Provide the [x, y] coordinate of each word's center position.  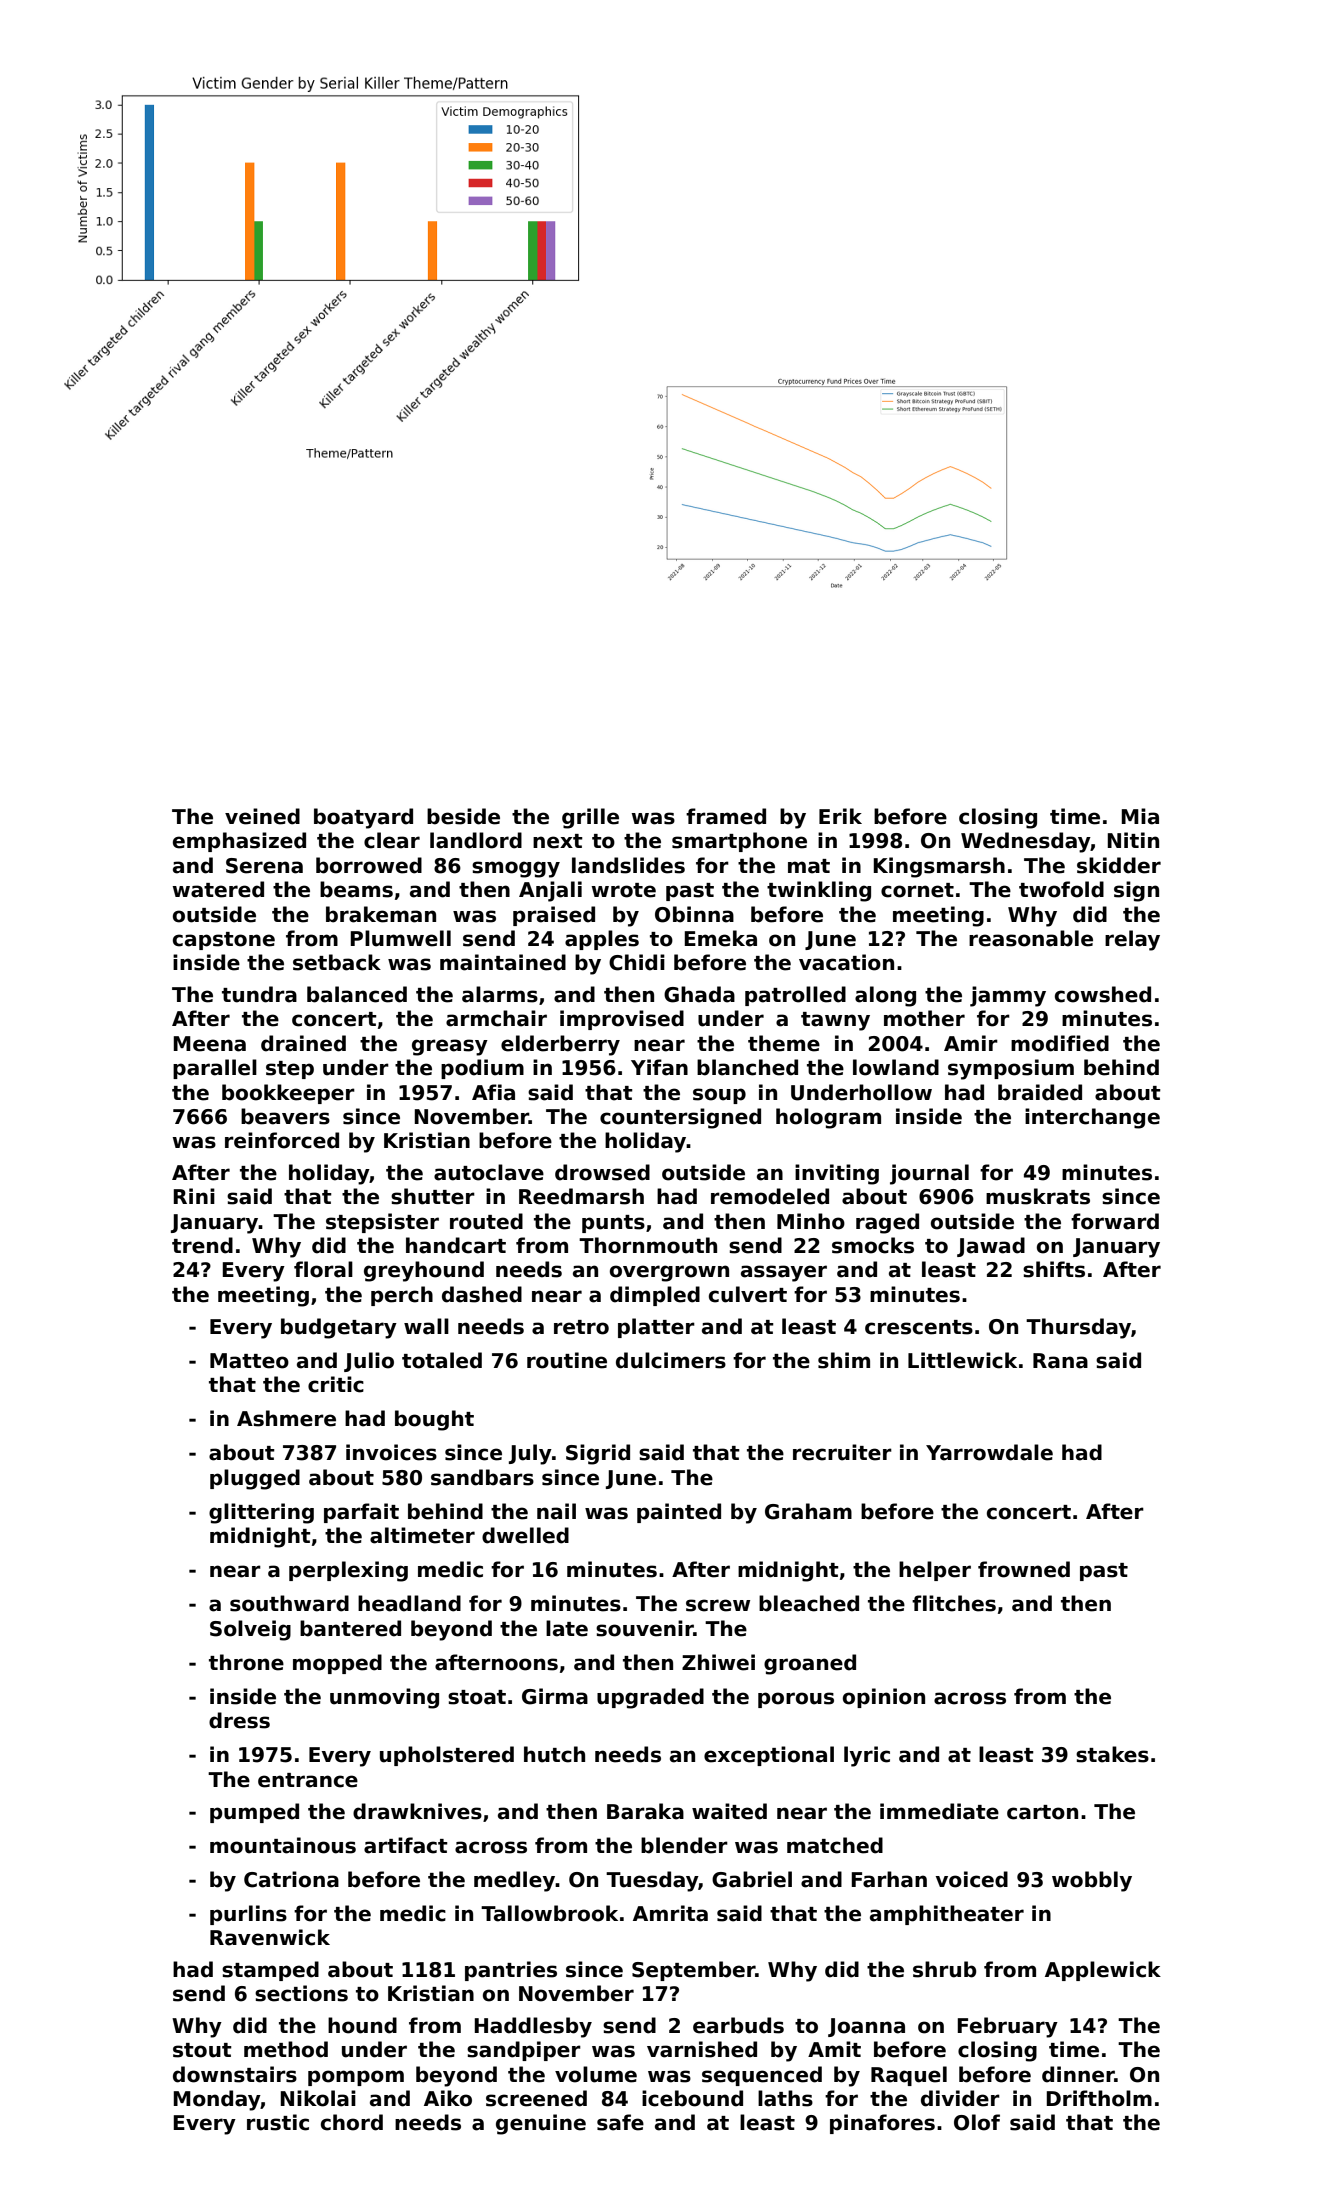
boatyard [363, 818]
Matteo [249, 1361]
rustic [278, 2122]
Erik [840, 816]
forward [1115, 1221]
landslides [628, 865]
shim [844, 1360]
